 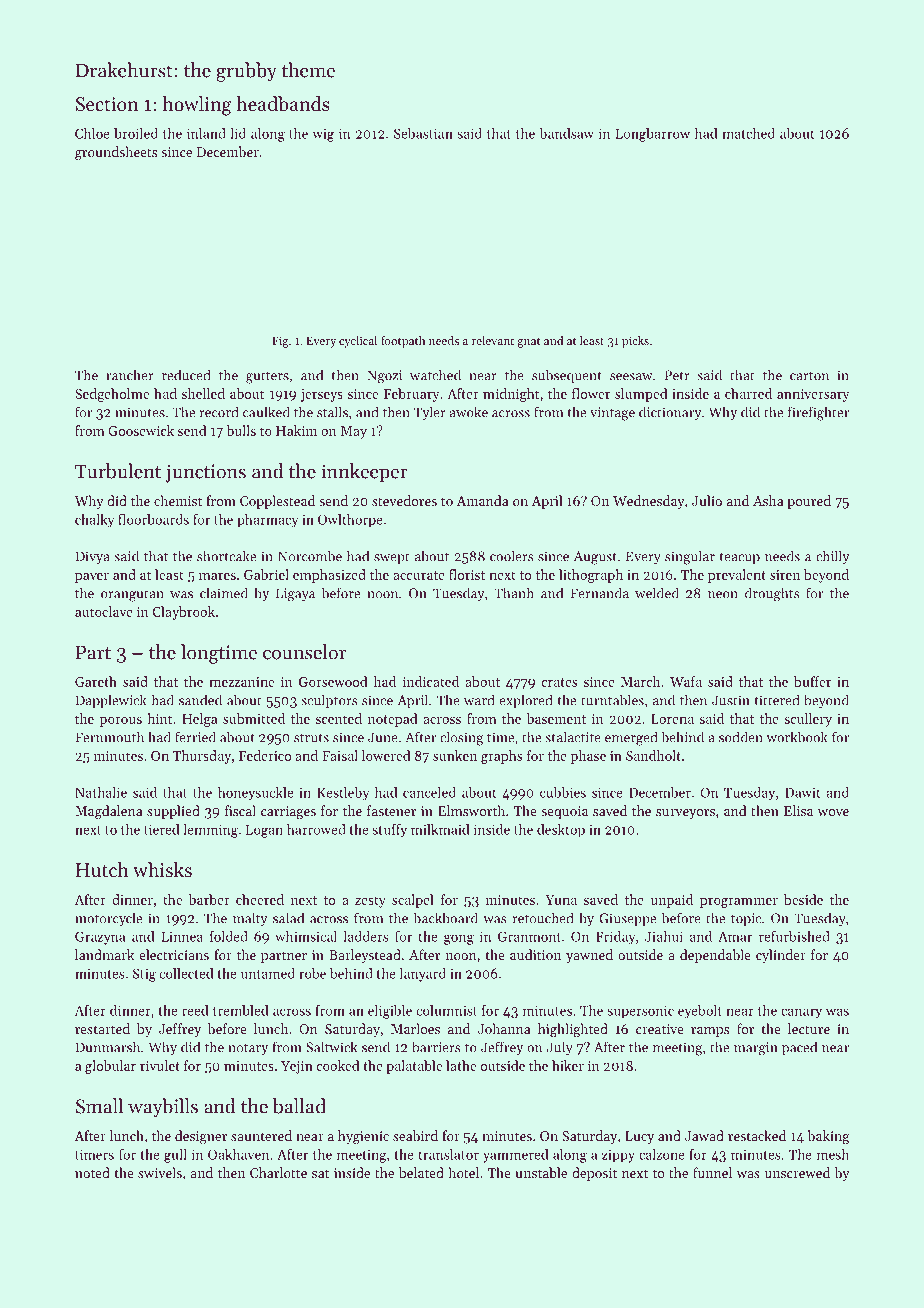 I want to click on Sebastian, so click(x=423, y=133).
